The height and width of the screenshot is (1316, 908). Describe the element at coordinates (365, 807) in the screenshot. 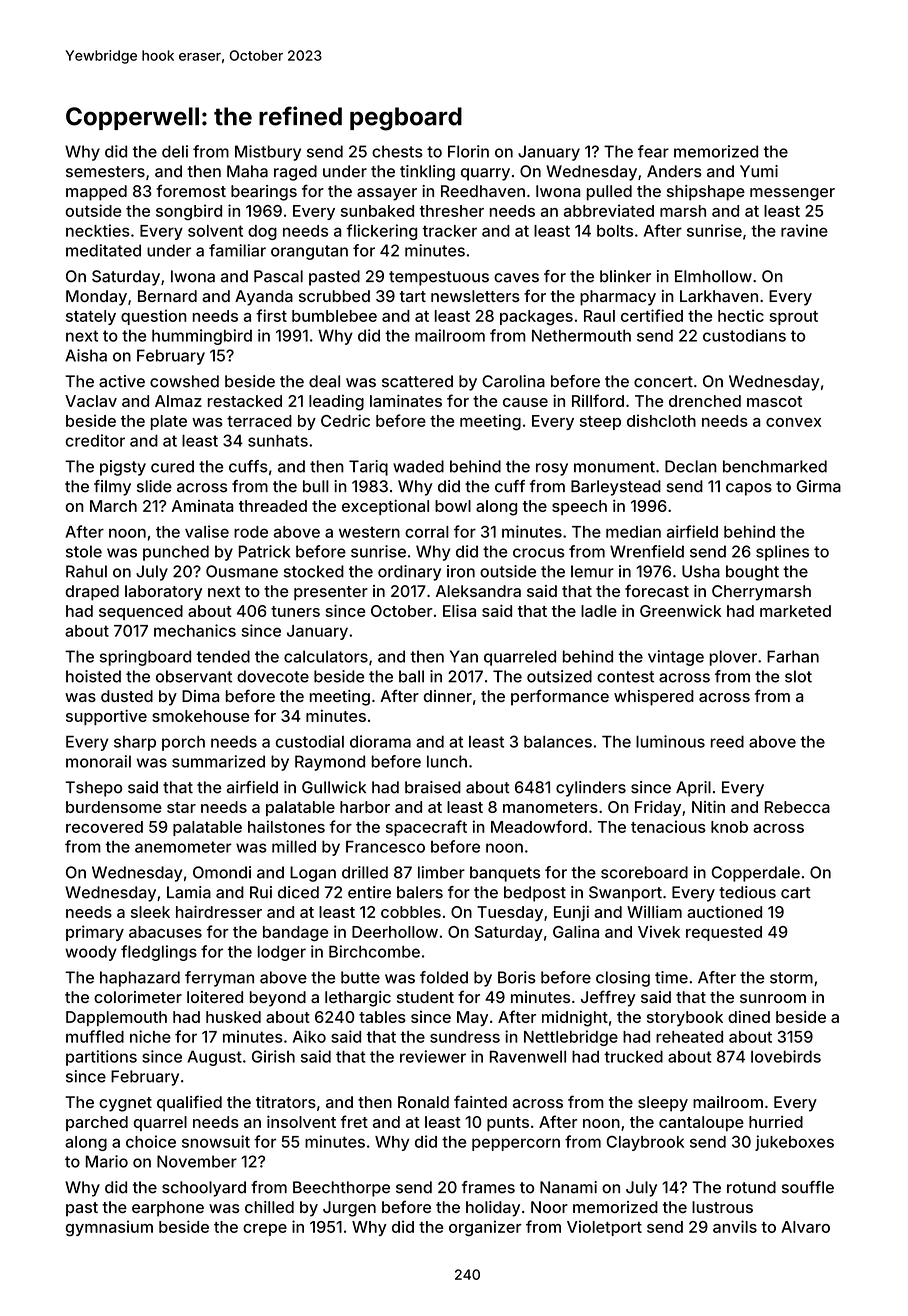

I see `harbor` at that location.
